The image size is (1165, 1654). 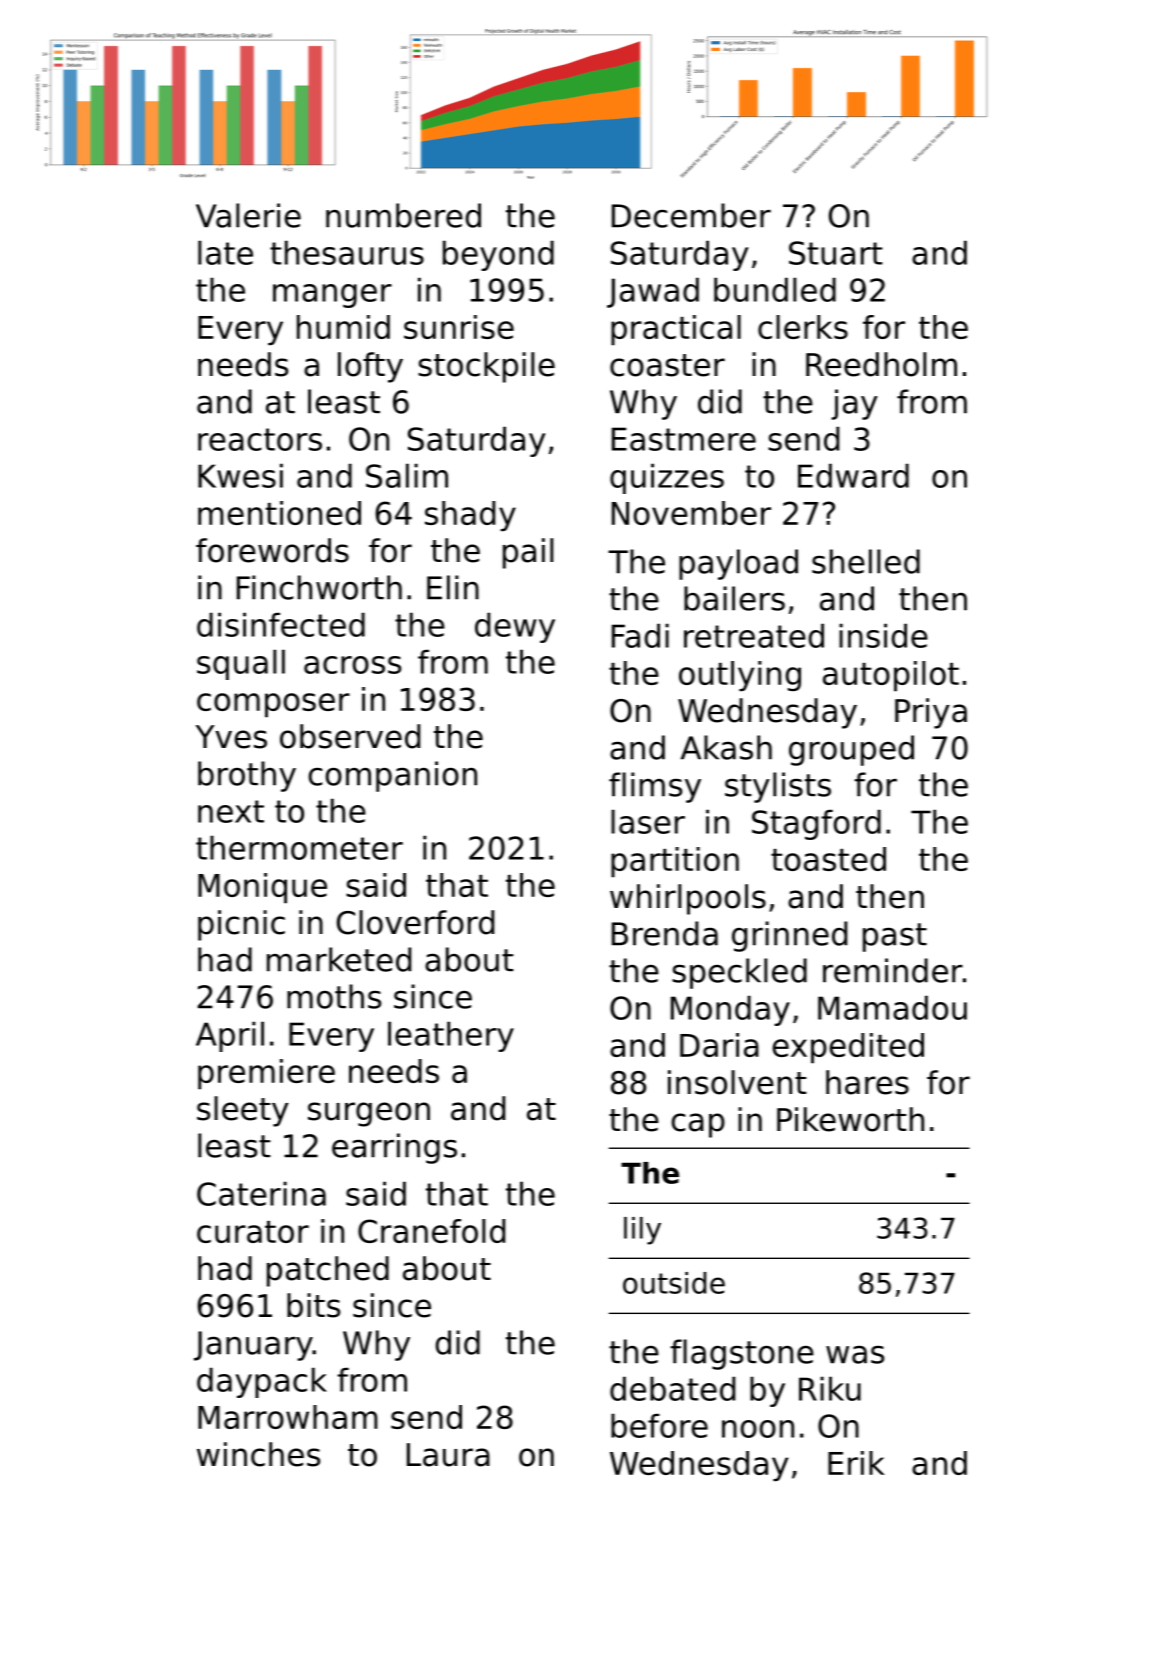 I want to click on daypack, so click(x=262, y=1382).
